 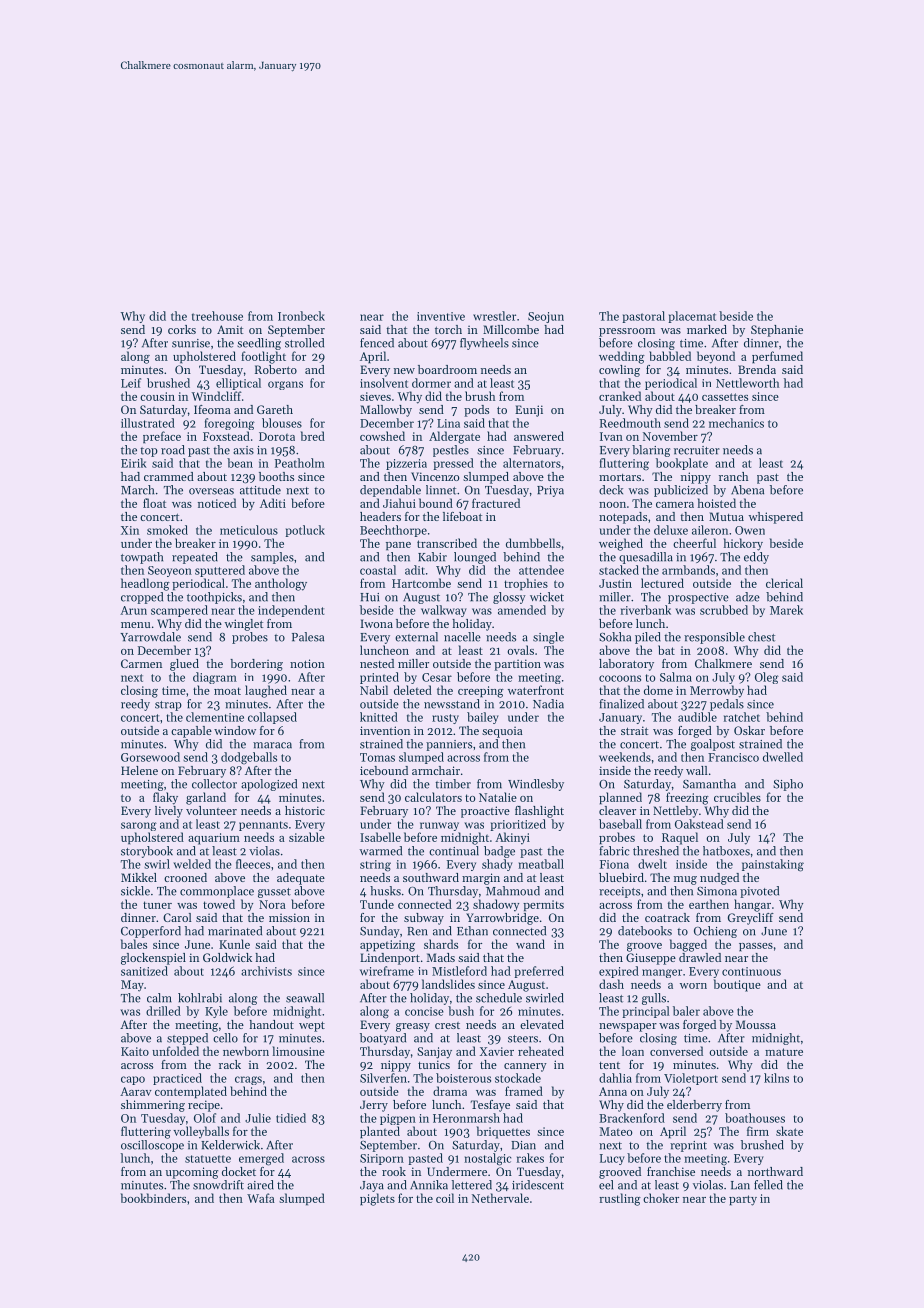 I want to click on chest, so click(x=761, y=637).
